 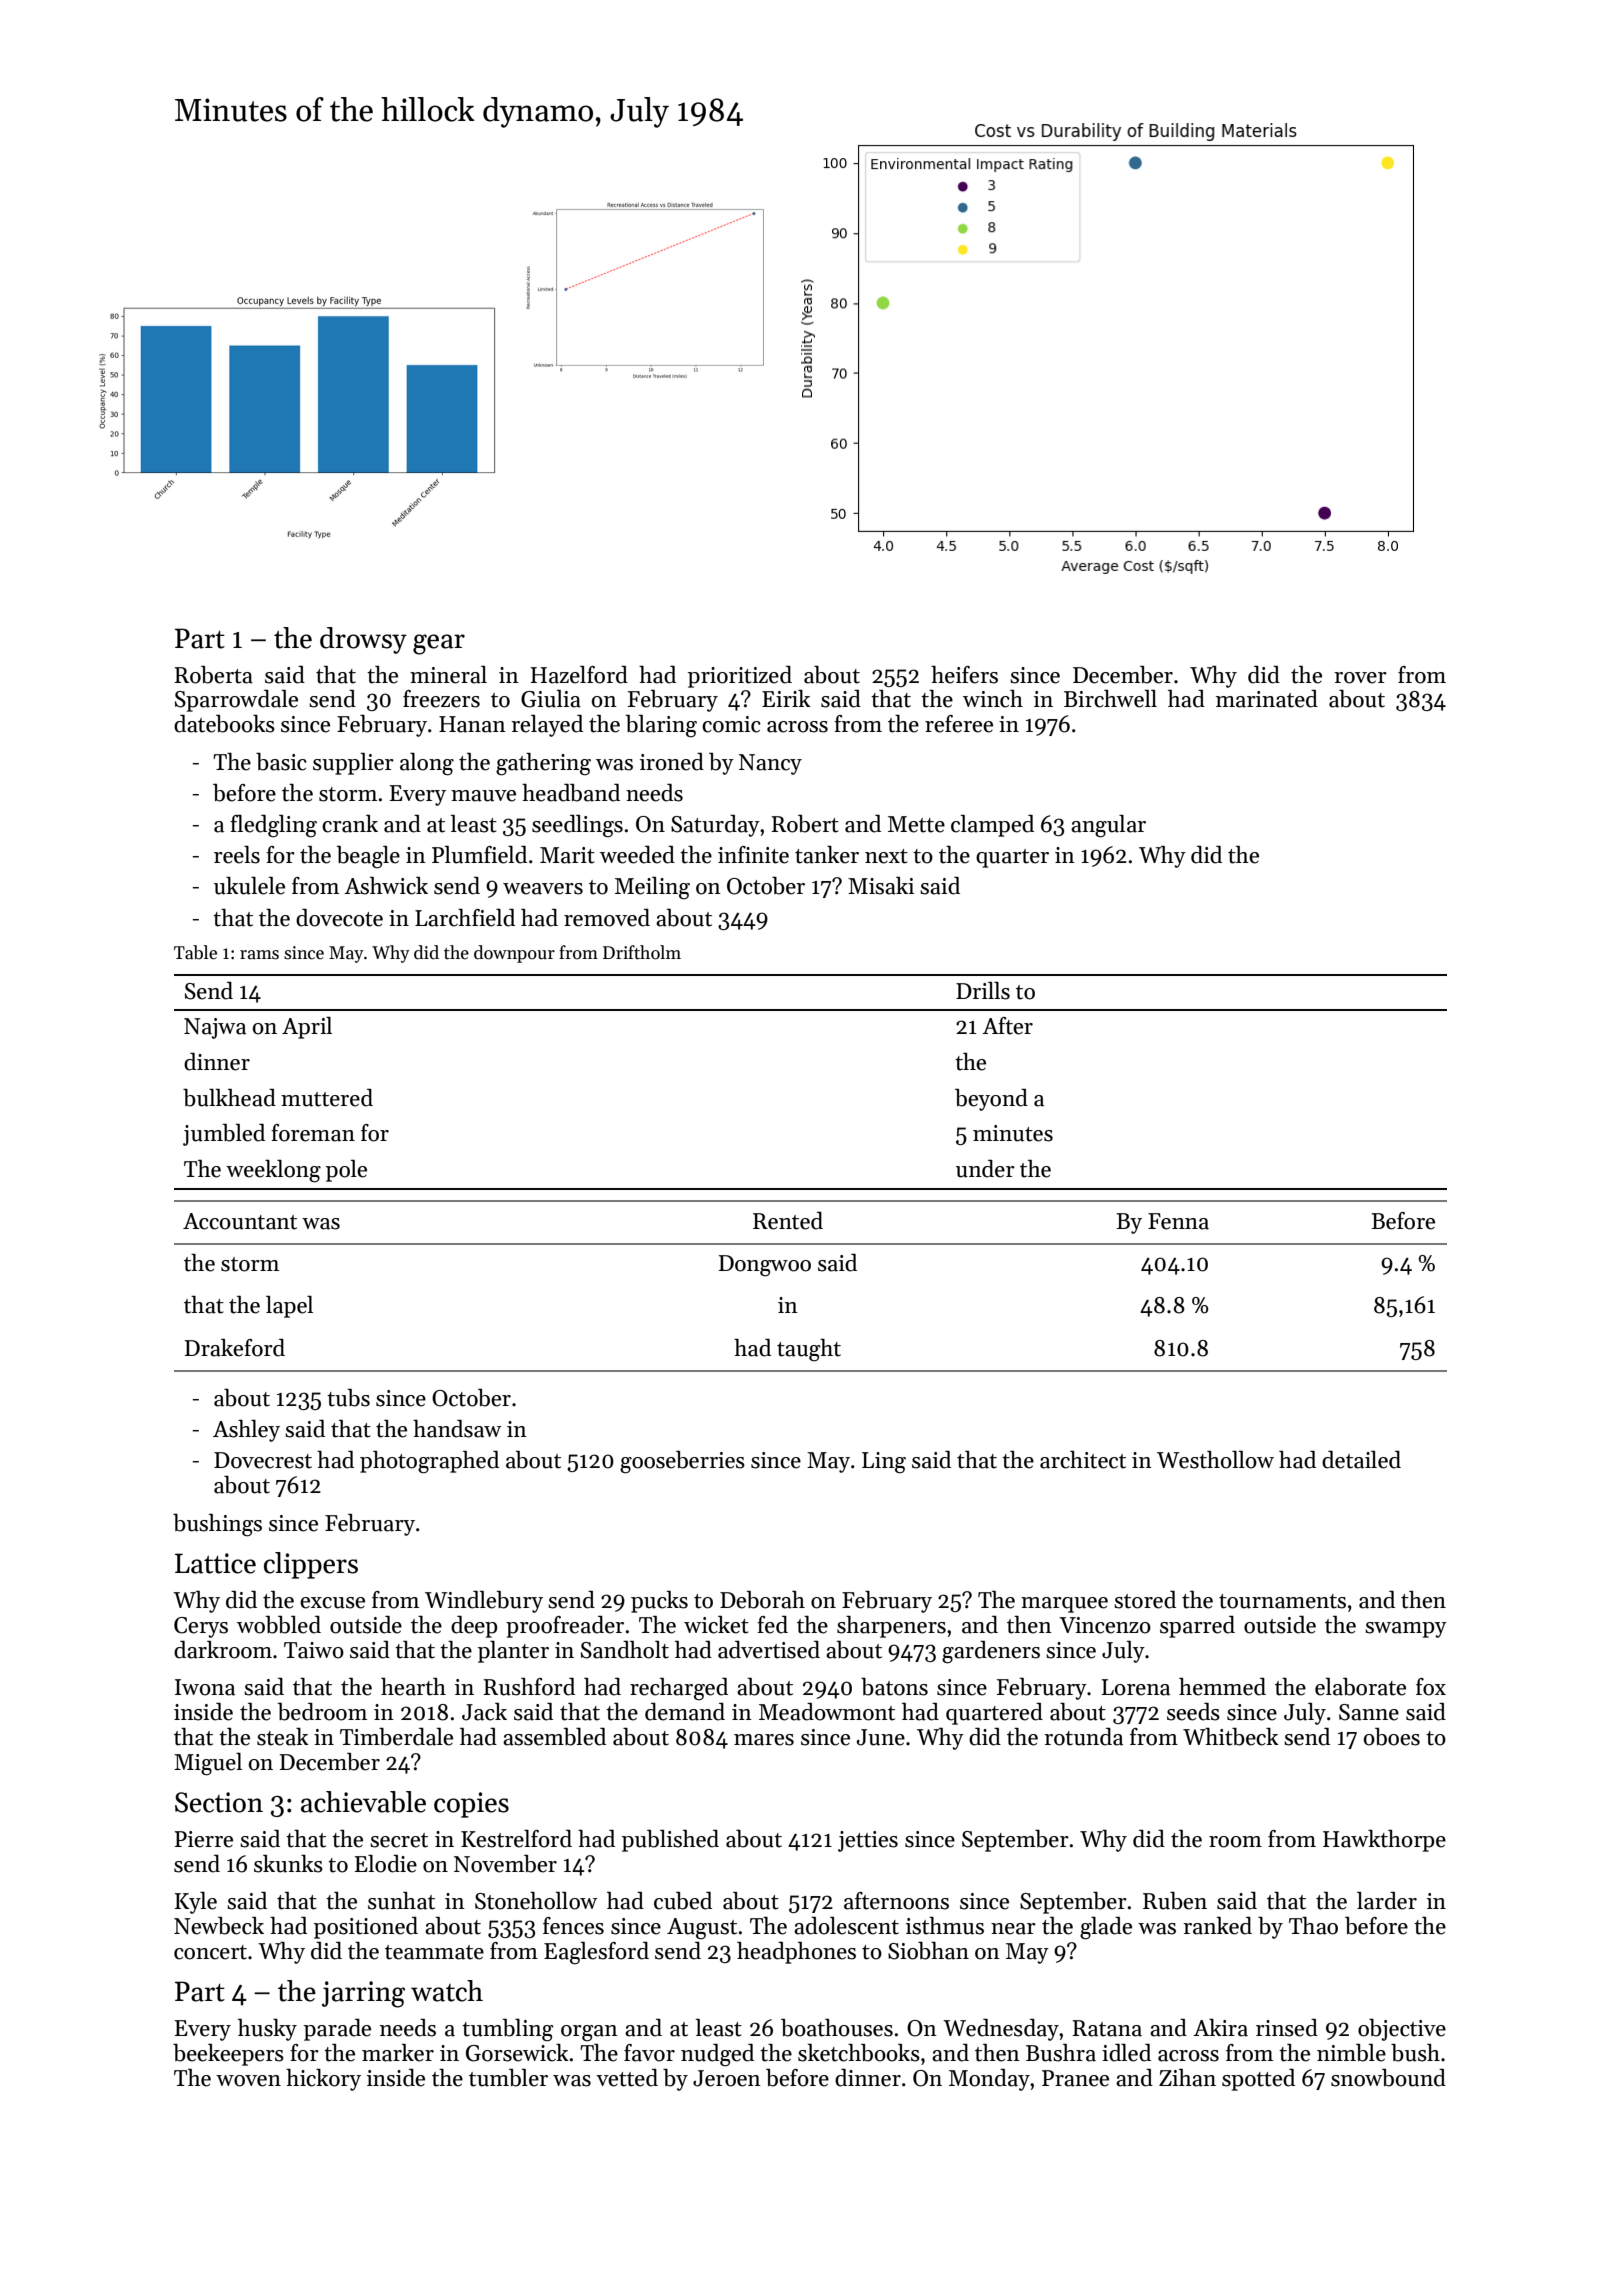 I want to click on Fenna, so click(x=1178, y=1221).
